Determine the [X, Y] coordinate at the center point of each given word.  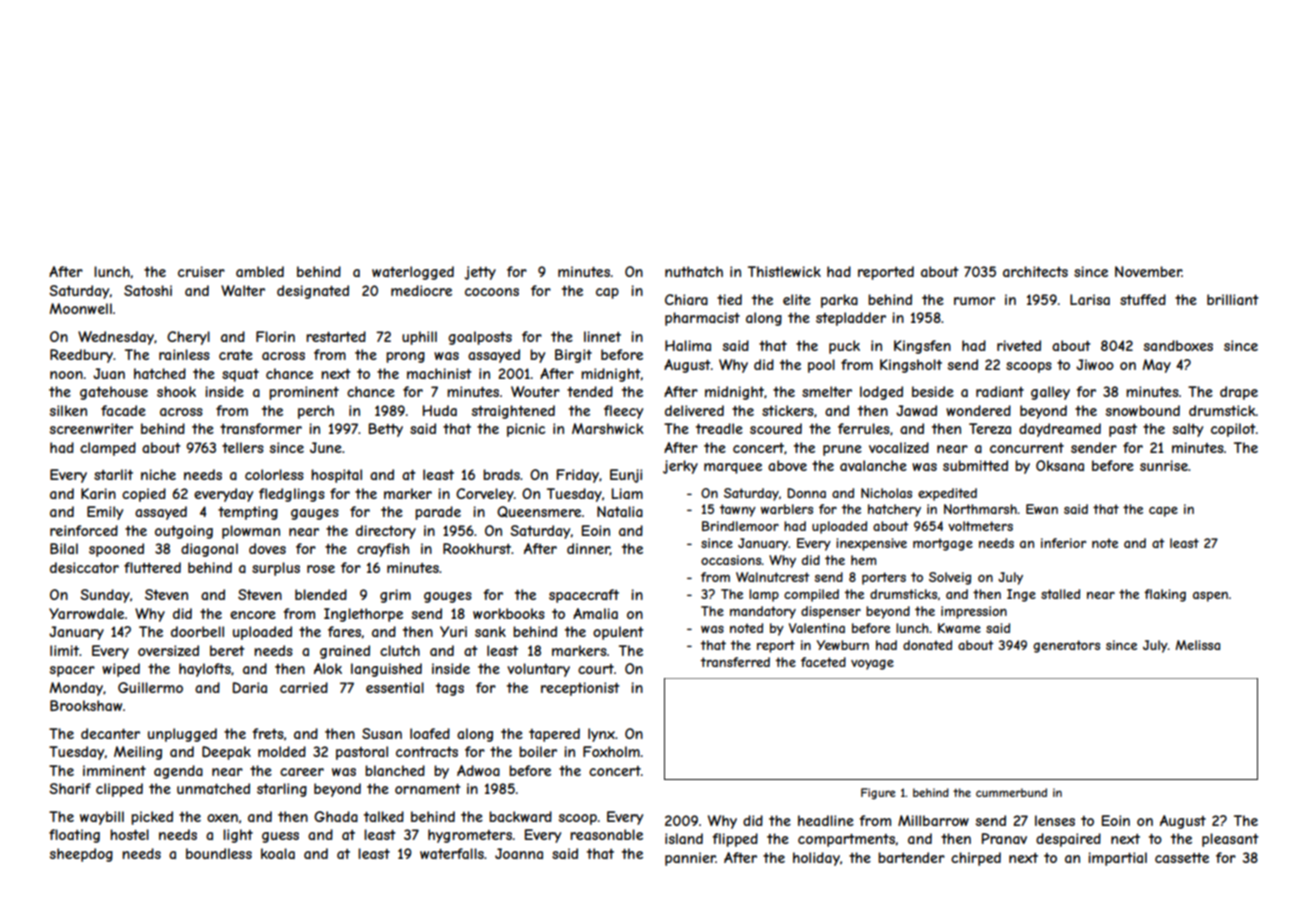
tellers [243, 447]
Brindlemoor [740, 526]
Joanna [519, 853]
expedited [947, 494]
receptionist [580, 689]
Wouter [535, 391]
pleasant [1230, 840]
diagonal [209, 550]
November [1148, 271]
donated [927, 645]
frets [268, 733]
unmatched [213, 788]
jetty [480, 273]
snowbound [1143, 410]
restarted [336, 336]
